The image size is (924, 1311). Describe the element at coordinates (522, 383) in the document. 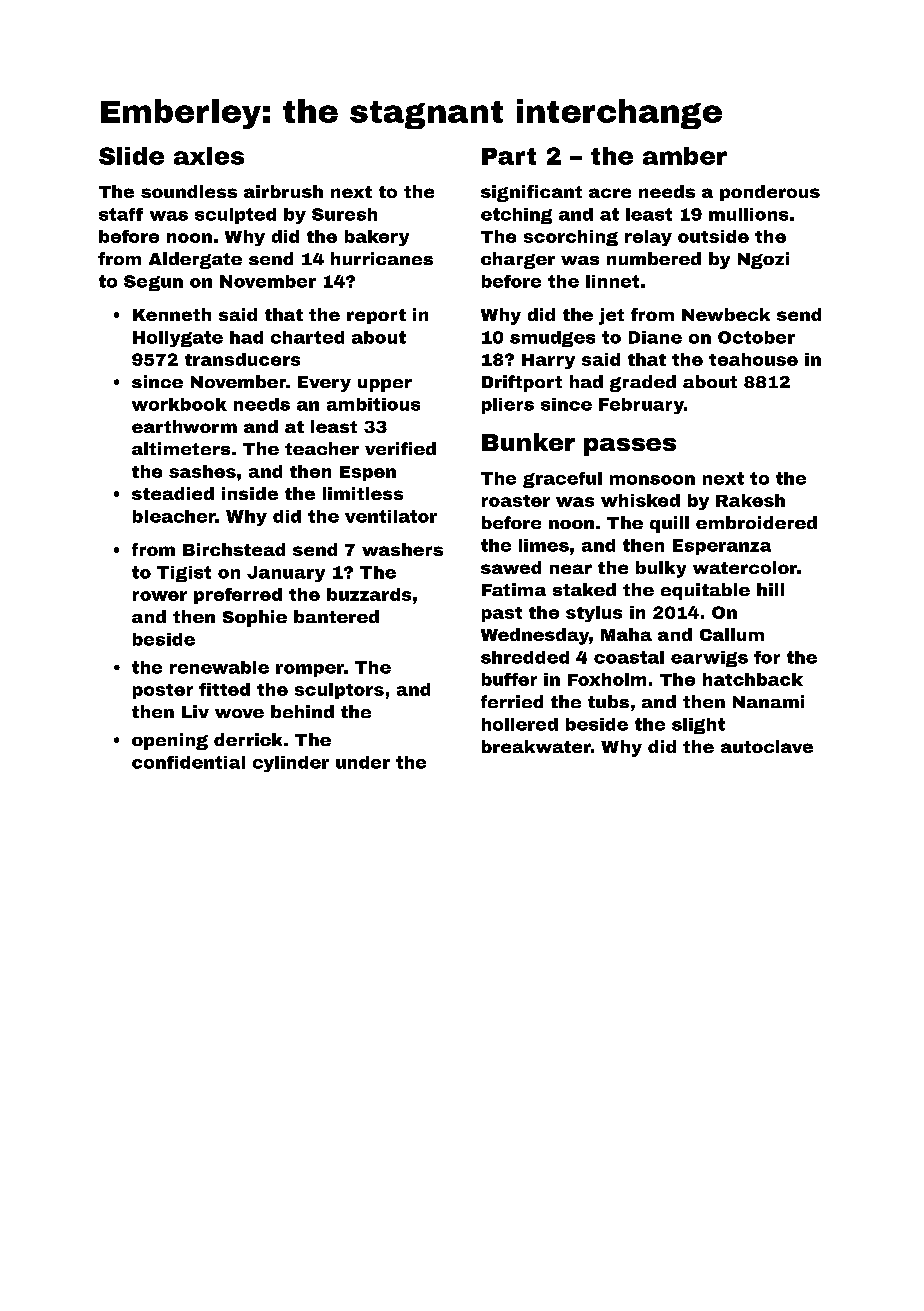

I see `Driftport` at that location.
